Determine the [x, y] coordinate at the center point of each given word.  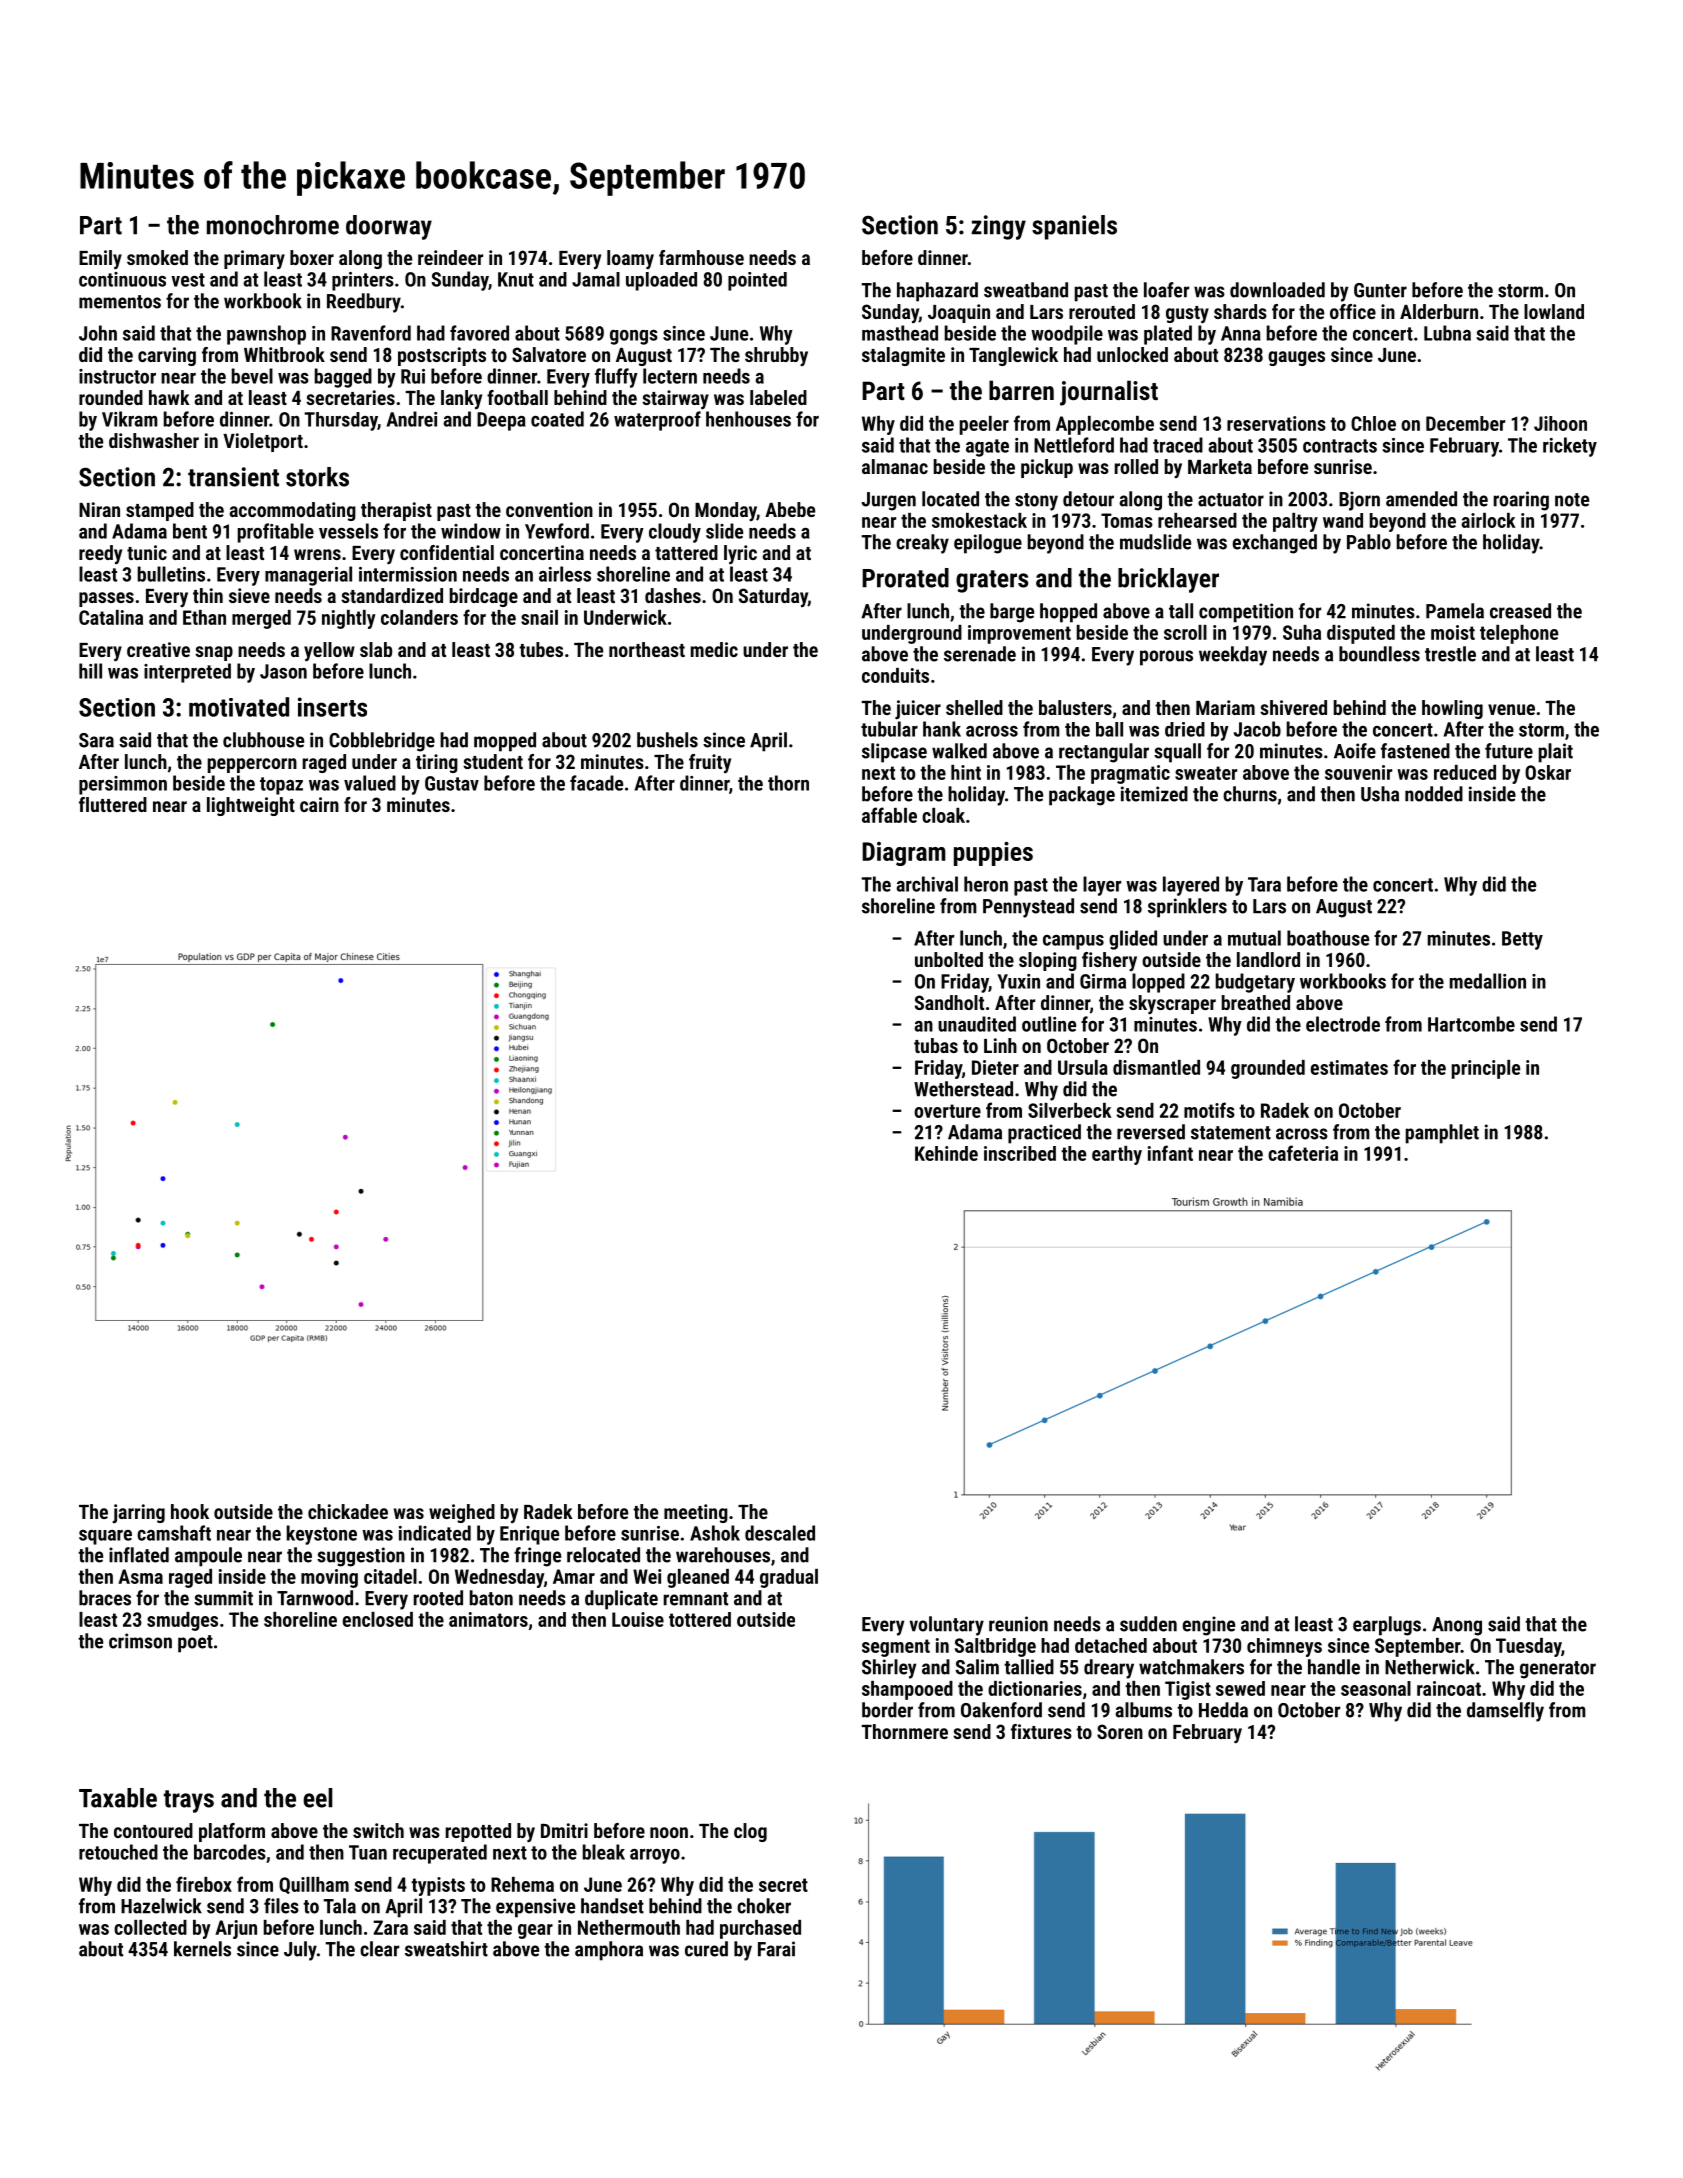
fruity [710, 763]
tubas [936, 1045]
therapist [396, 511]
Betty [1522, 940]
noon [669, 1832]
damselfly [1505, 1712]
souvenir [1358, 772]
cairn [319, 804]
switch [378, 1830]
